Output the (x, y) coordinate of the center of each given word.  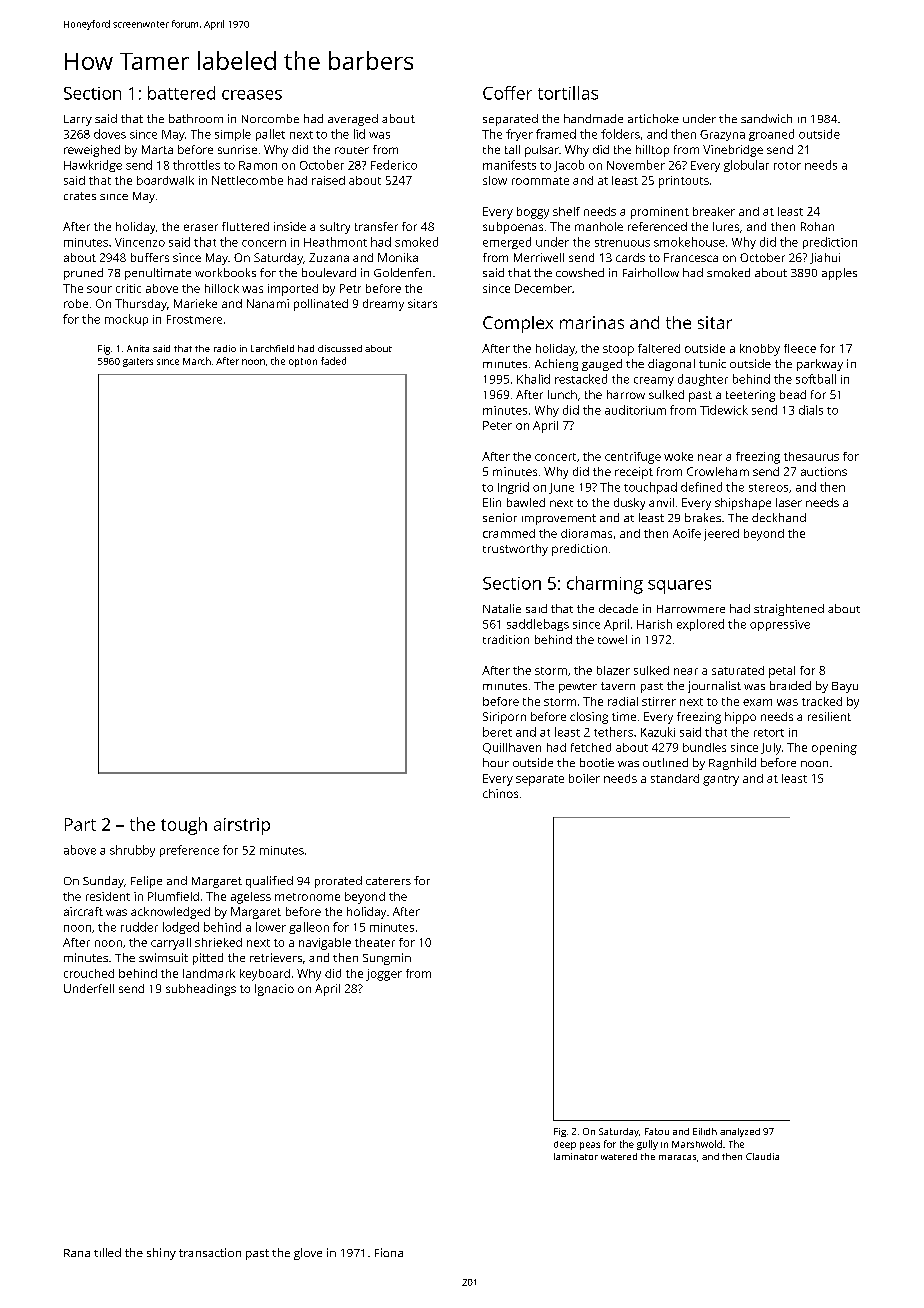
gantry (721, 780)
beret (497, 732)
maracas (677, 1157)
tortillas (568, 93)
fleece (800, 348)
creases (252, 95)
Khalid (533, 379)
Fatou (657, 1131)
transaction (210, 1252)
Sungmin (387, 959)
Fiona (389, 1252)
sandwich (766, 118)
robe (76, 303)
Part (80, 824)
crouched (89, 973)
